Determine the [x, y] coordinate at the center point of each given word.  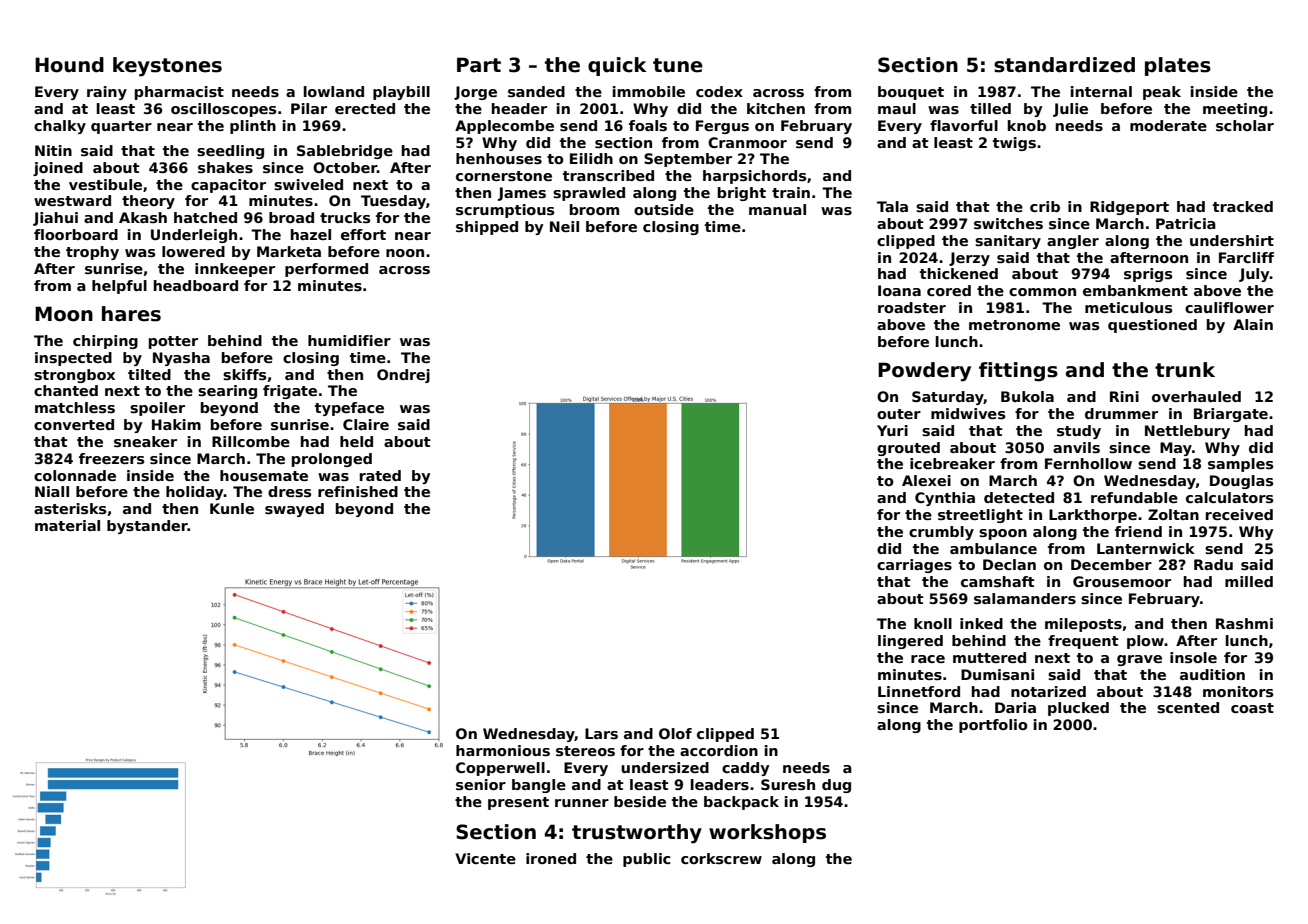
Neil [564, 226]
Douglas [1241, 482]
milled [1249, 581]
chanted [66, 390]
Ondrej [403, 376]
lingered [910, 642]
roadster [912, 307]
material [67, 525]
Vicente [485, 858]
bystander [147, 527]
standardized [1064, 65]
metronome [1014, 325]
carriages [914, 566]
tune [678, 65]
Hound [69, 65]
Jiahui [55, 219]
